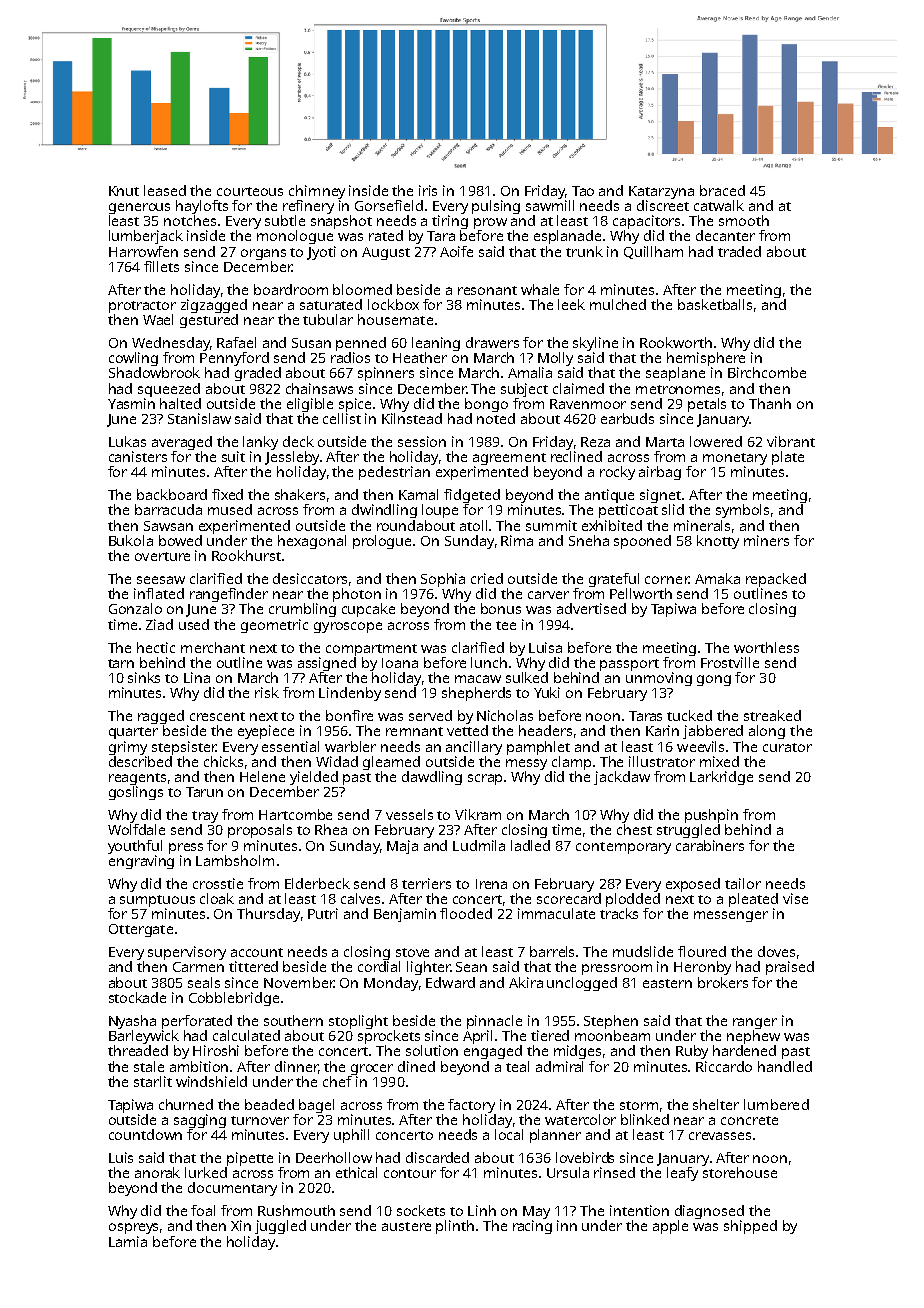 This document has width=924, height=1308. What do you see at coordinates (128, 1241) in the document?
I see `Lamia` at bounding box center [128, 1241].
